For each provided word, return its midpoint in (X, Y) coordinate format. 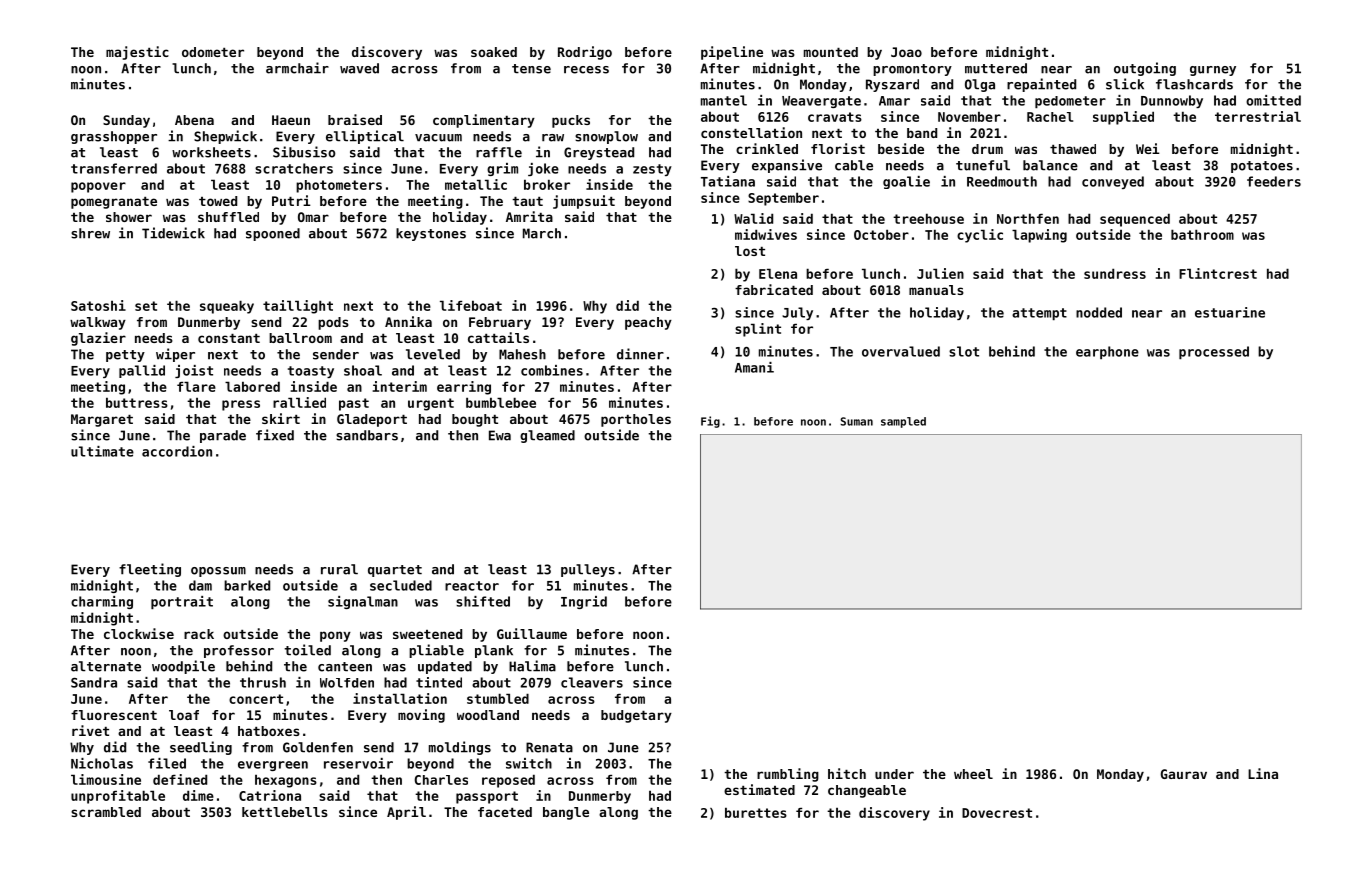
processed (1214, 352)
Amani (754, 367)
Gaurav (1184, 774)
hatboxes (269, 731)
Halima (532, 666)
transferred (114, 168)
